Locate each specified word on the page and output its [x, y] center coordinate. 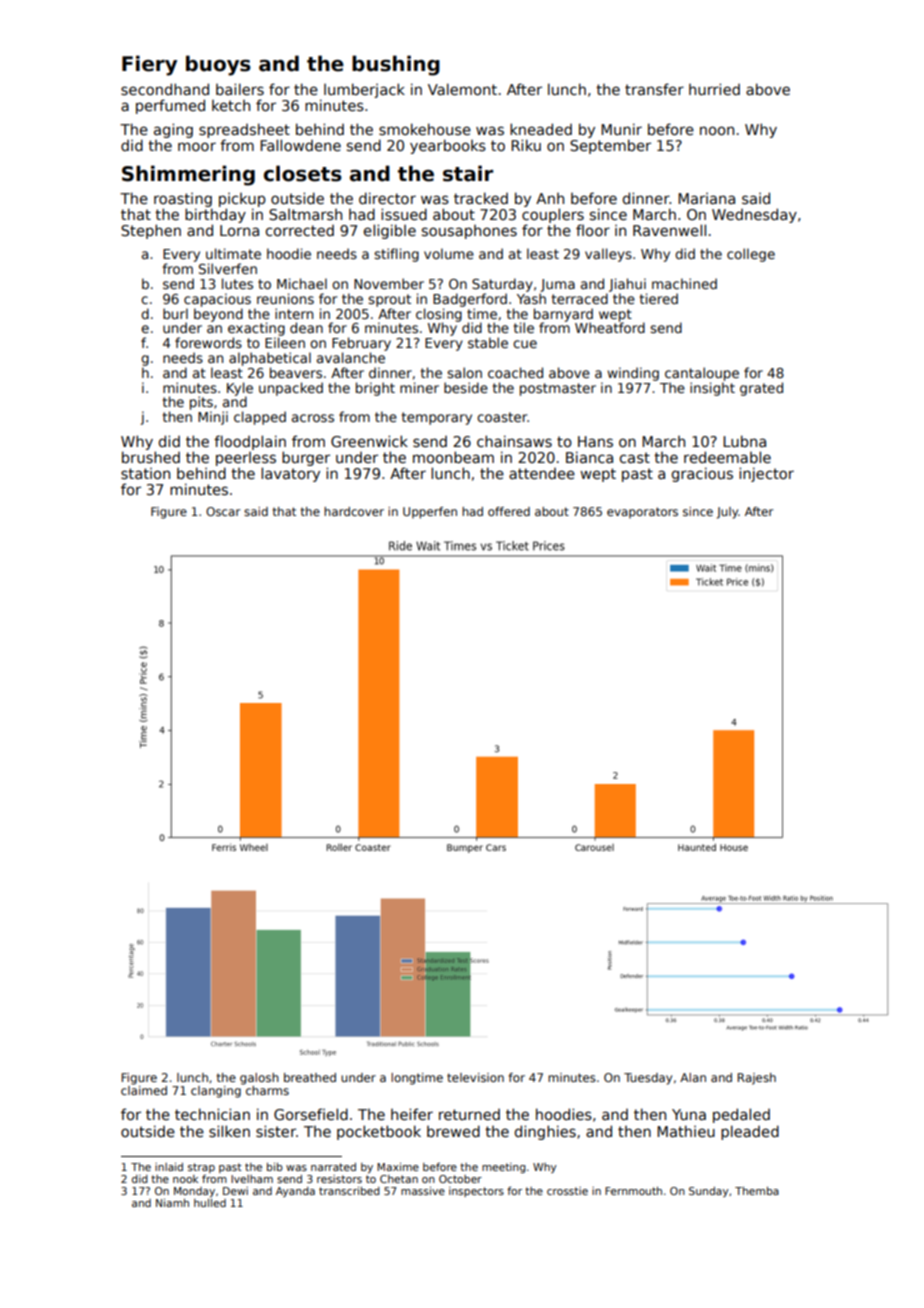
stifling [396, 255]
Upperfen [430, 513]
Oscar [223, 511]
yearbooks [448, 146]
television [475, 1077]
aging [173, 130]
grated [761, 389]
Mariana [706, 198]
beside [466, 387]
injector [766, 474]
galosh [259, 1079]
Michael [302, 283]
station [145, 473]
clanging [216, 1092]
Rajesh [756, 1079]
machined [684, 283]
